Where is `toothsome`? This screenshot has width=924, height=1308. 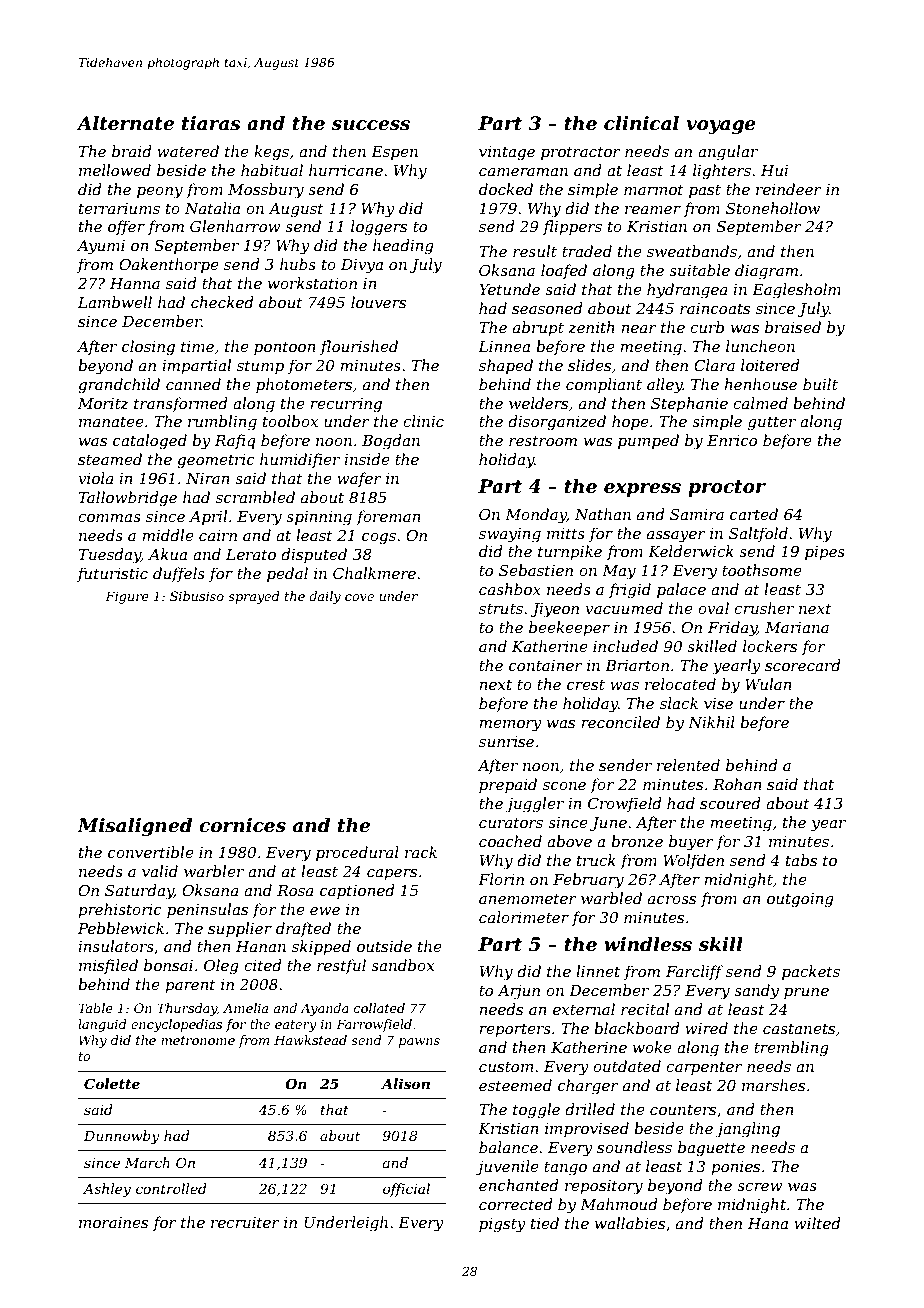 toothsome is located at coordinates (762, 570).
